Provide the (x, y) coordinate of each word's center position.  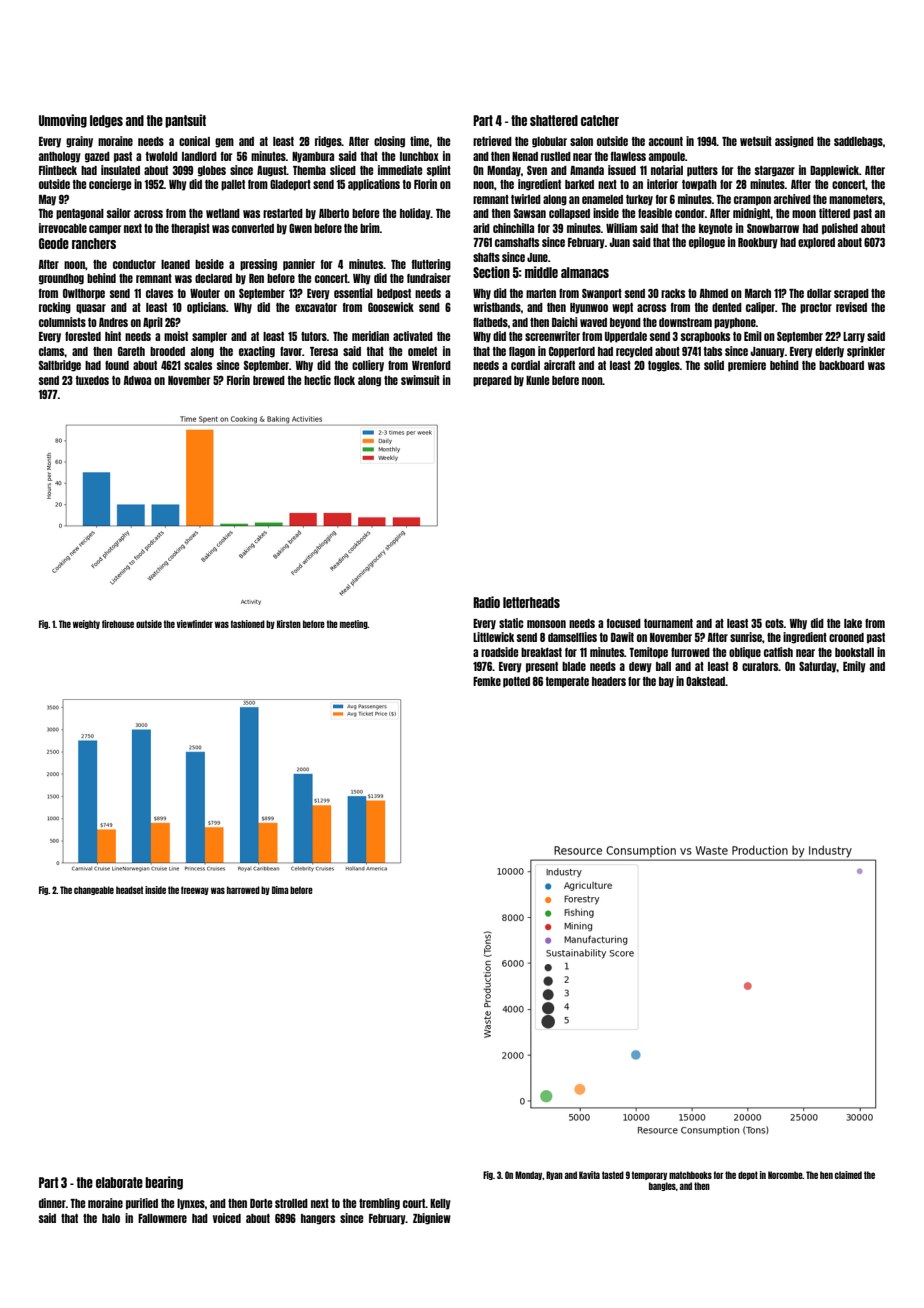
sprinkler (866, 352)
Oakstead (705, 681)
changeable (94, 890)
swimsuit (420, 380)
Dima (280, 890)
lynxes (191, 1204)
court (414, 1203)
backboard (841, 365)
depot (748, 1175)
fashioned (247, 624)
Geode (54, 243)
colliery (368, 366)
